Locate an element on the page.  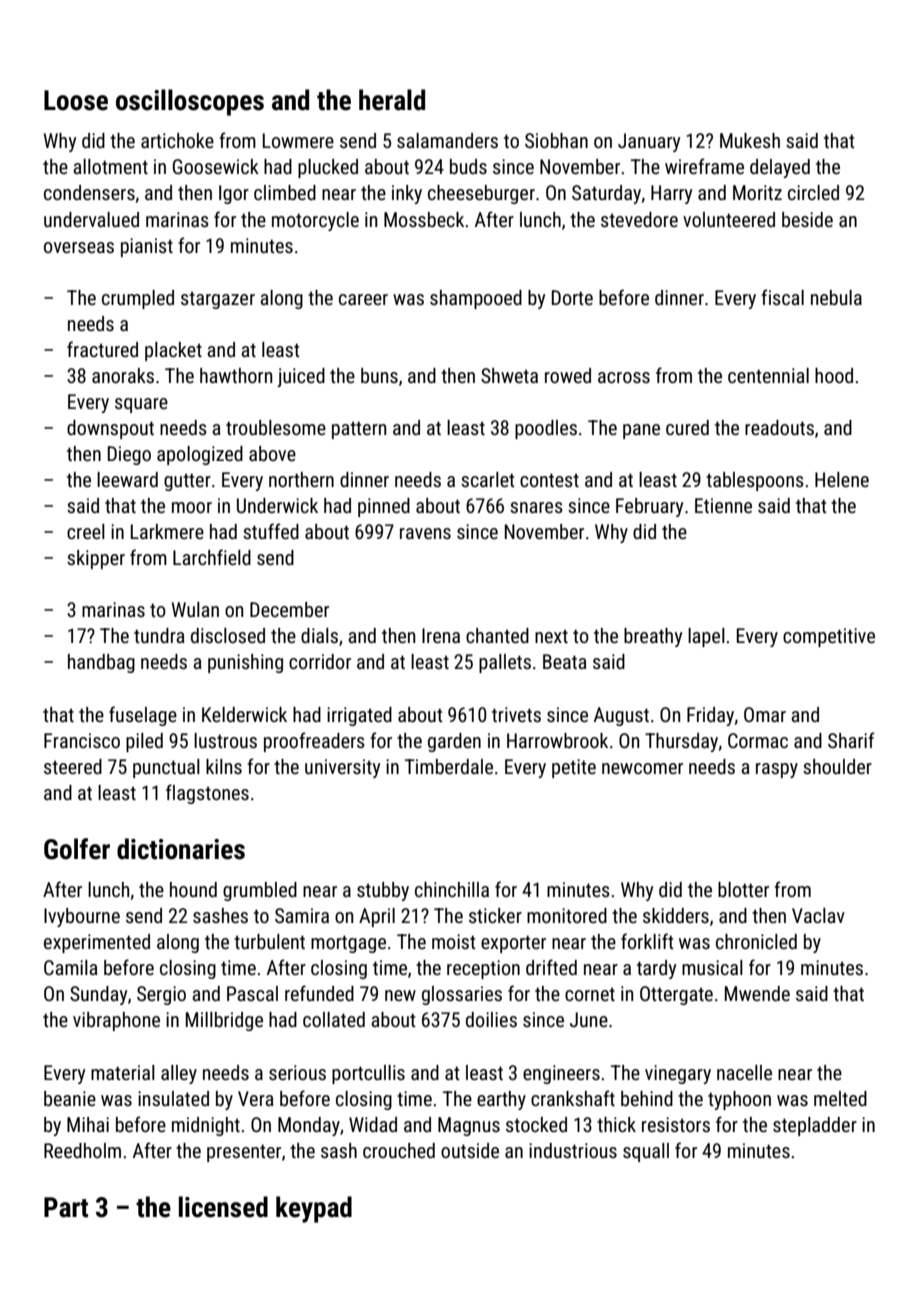
presenter is located at coordinates (244, 1153).
